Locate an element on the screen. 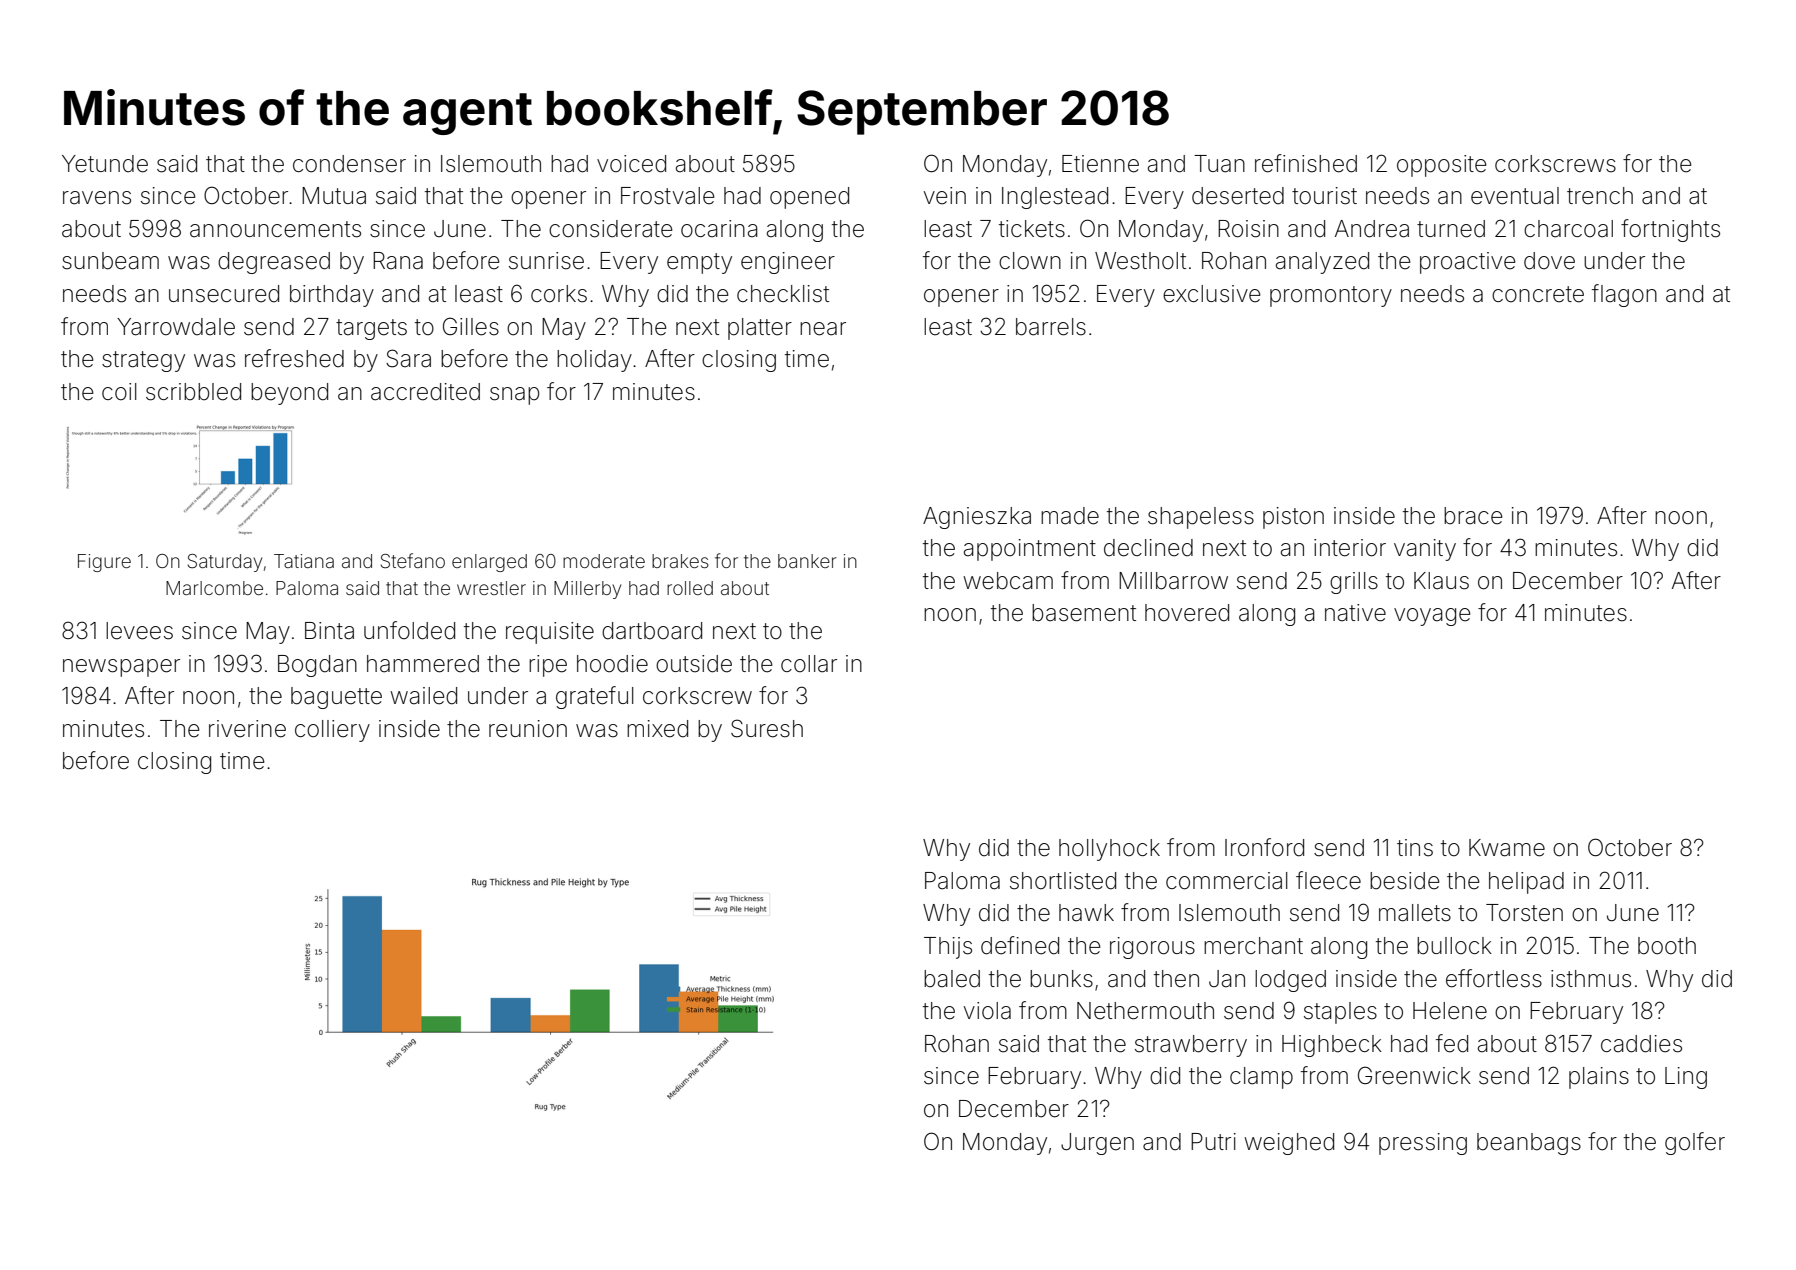  voyage is located at coordinates (1432, 617).
